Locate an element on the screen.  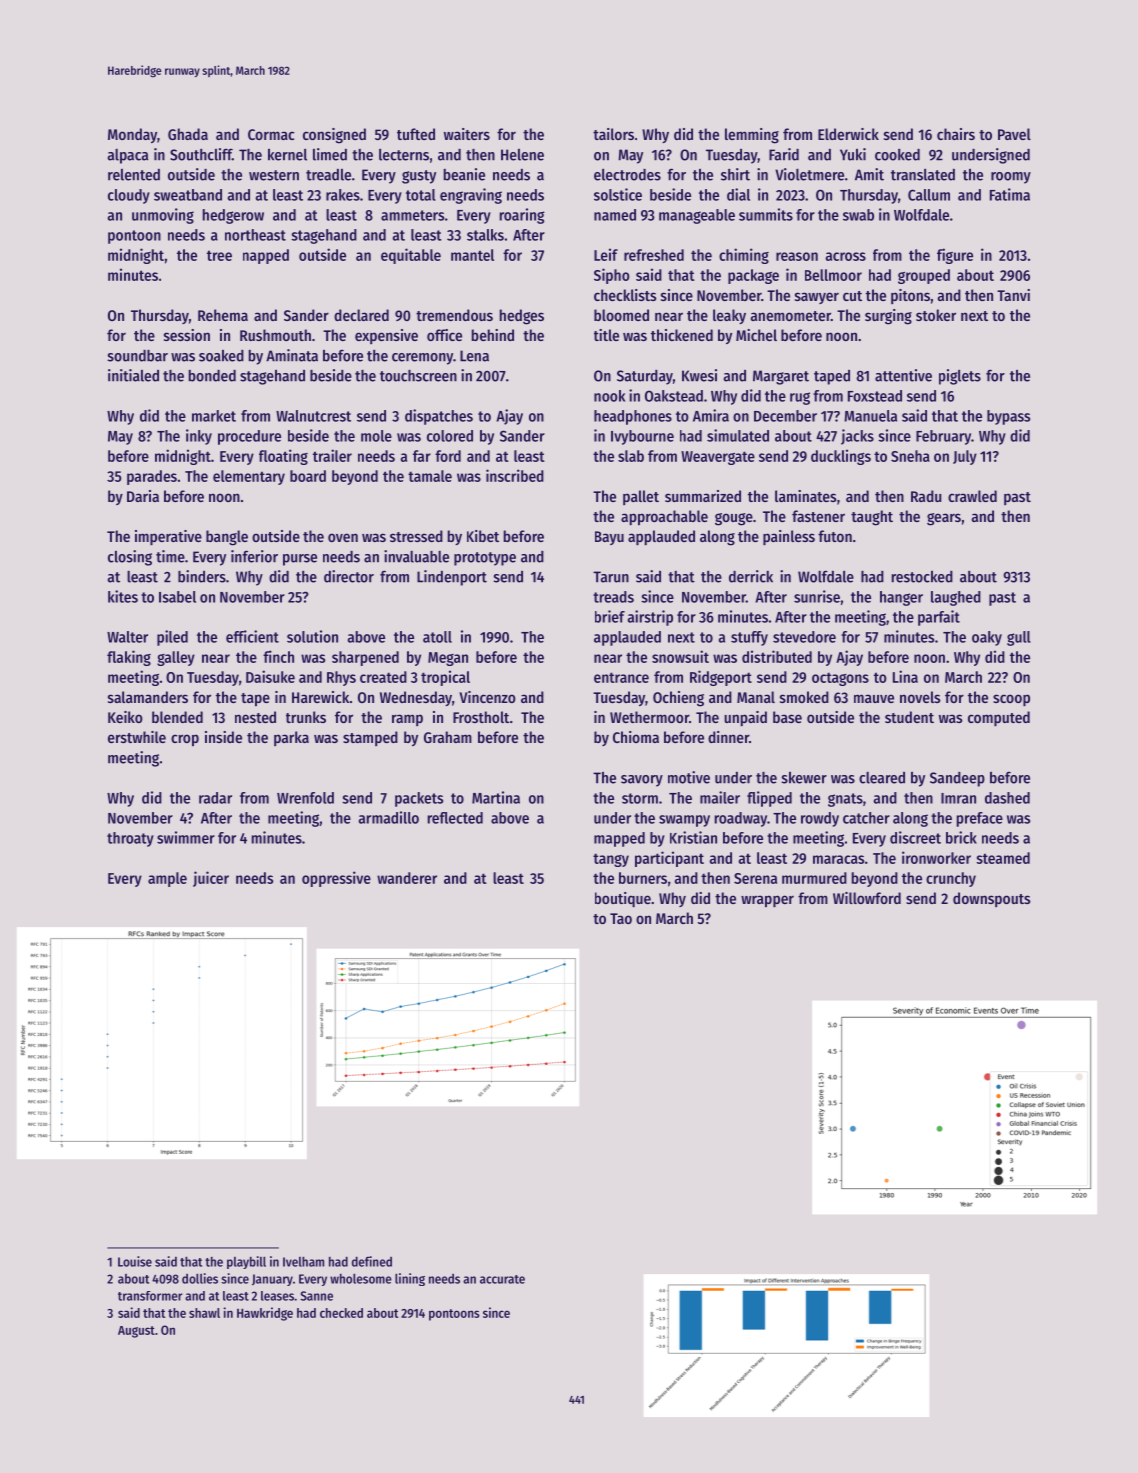
waiters is located at coordinates (467, 134).
